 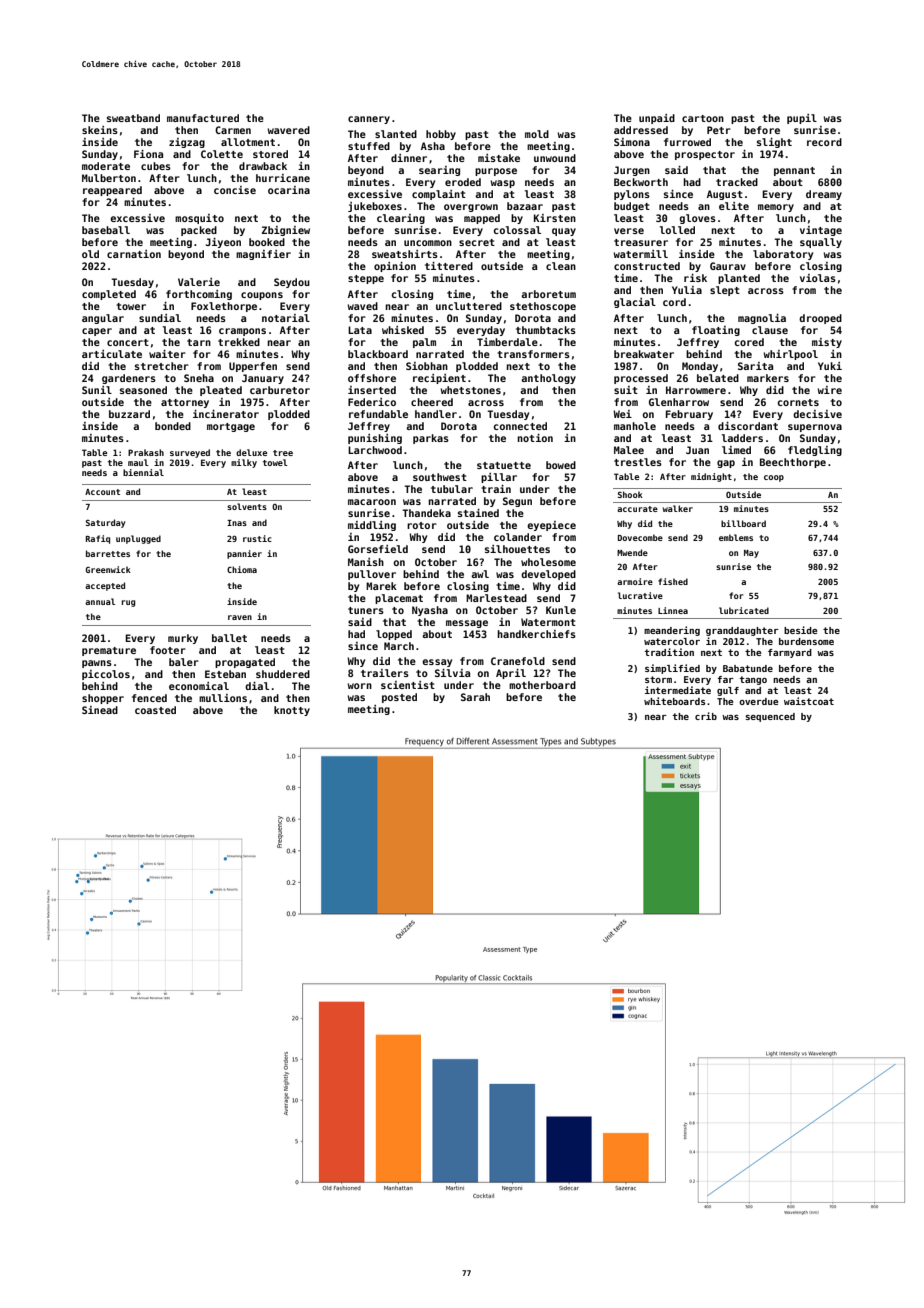 I want to click on trekked, so click(x=239, y=342).
